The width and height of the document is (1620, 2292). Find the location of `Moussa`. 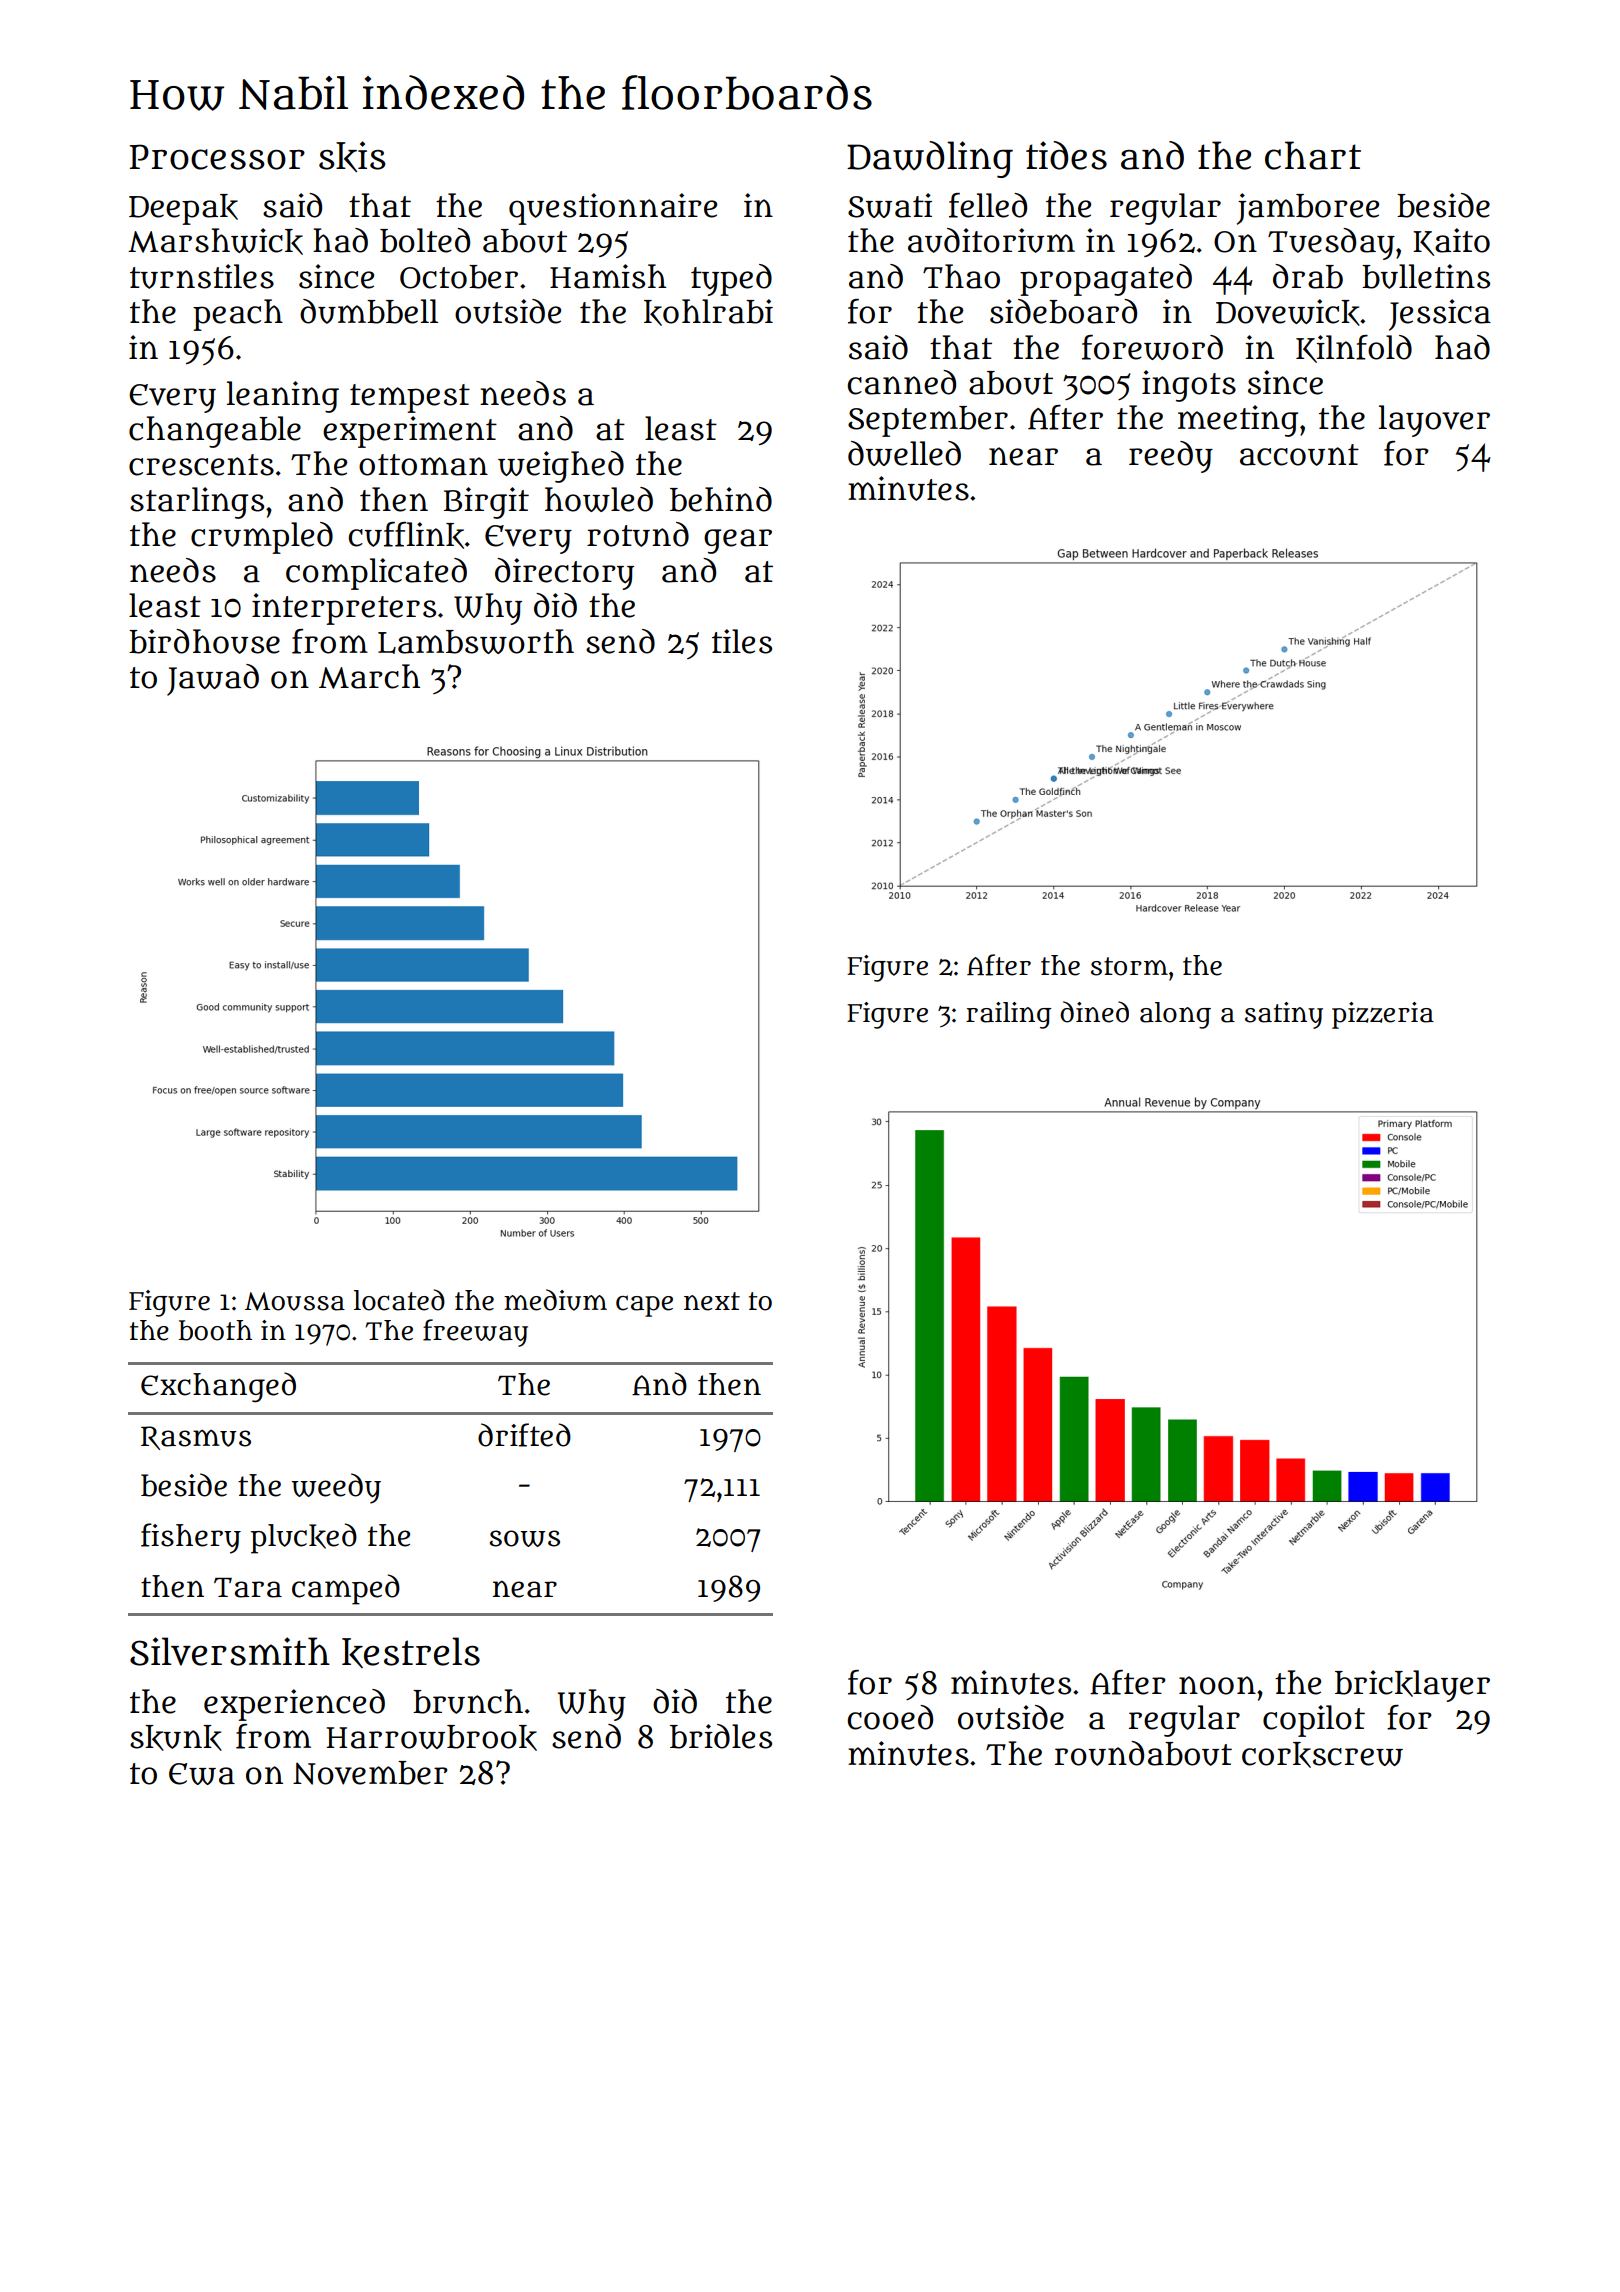

Moussa is located at coordinates (295, 1301).
